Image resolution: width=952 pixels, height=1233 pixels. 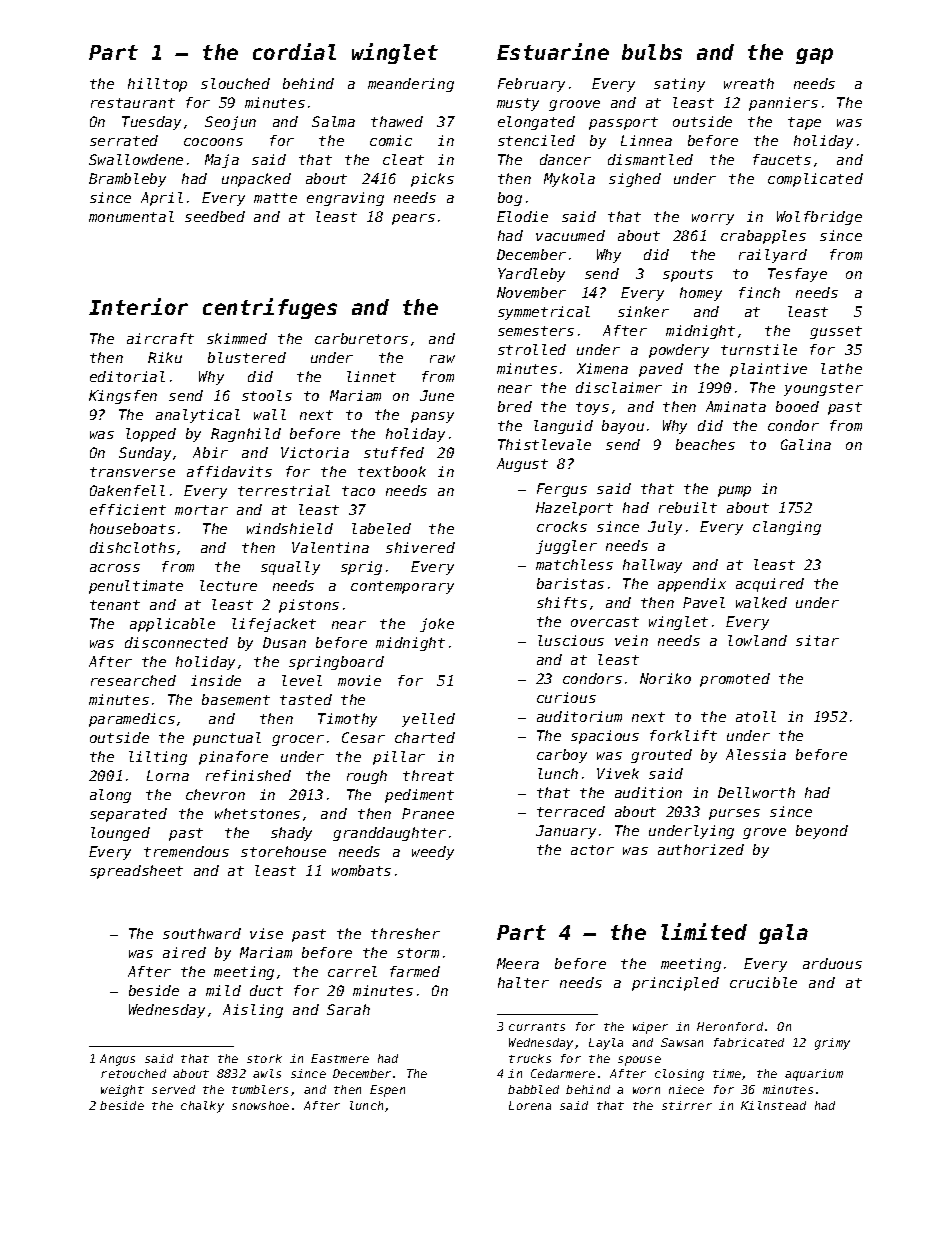 I want to click on curious, so click(x=566, y=697).
